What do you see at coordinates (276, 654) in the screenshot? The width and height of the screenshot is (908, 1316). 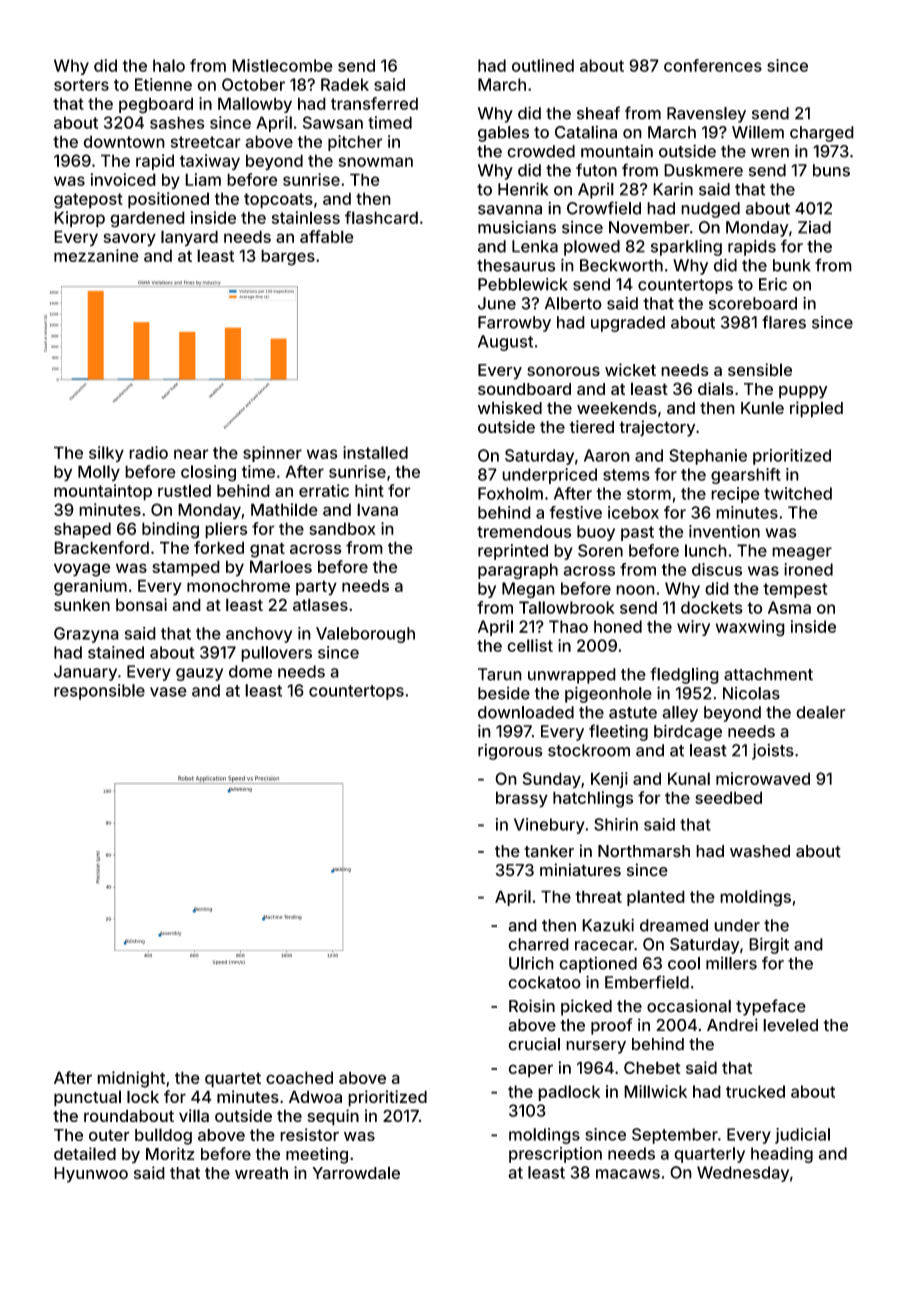 I see `pullovers` at bounding box center [276, 654].
